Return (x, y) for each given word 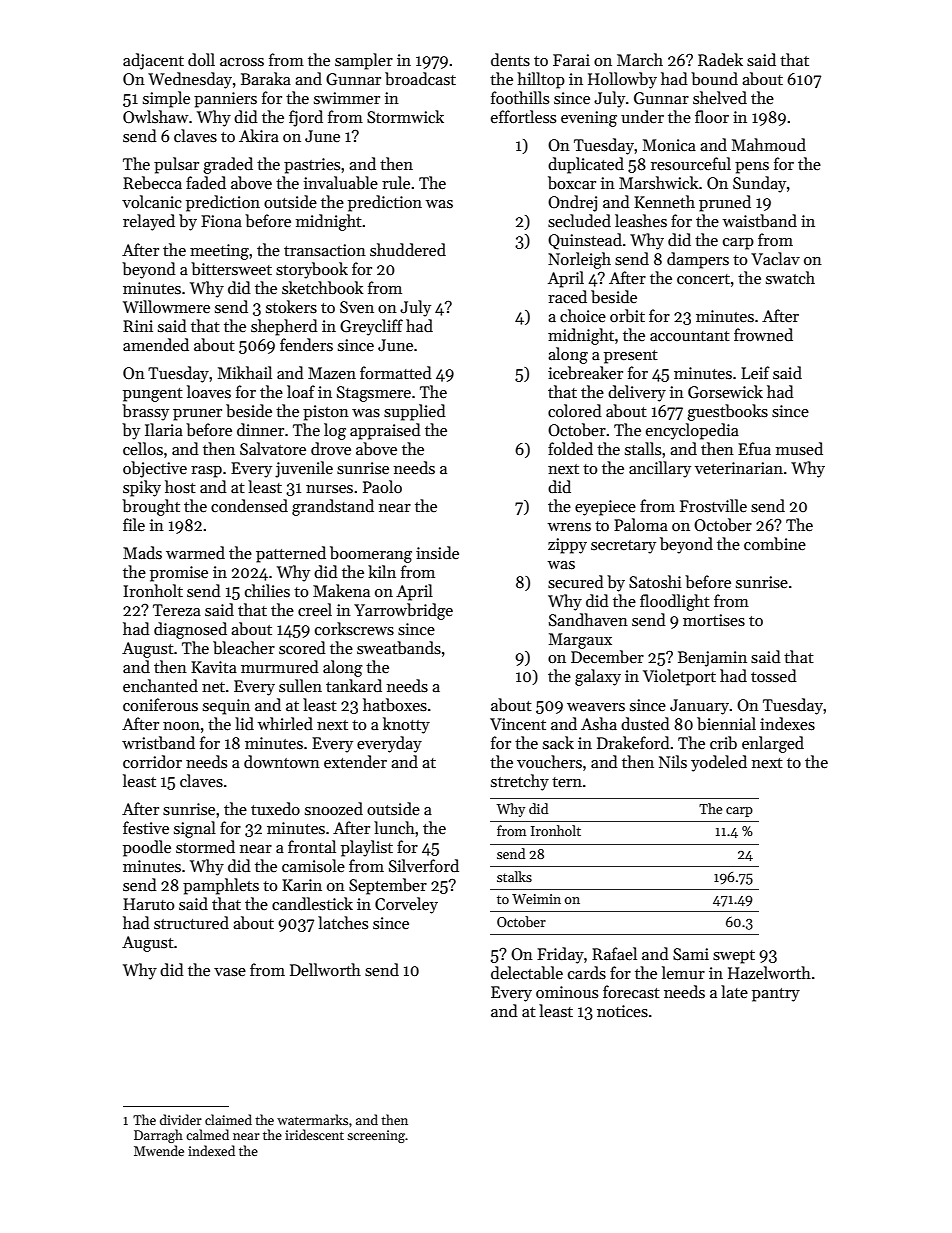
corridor (152, 761)
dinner (260, 429)
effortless (523, 116)
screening (376, 1136)
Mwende (159, 1150)
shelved (720, 97)
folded (570, 448)
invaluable (341, 182)
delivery (637, 393)
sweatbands (399, 648)
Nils (673, 761)
